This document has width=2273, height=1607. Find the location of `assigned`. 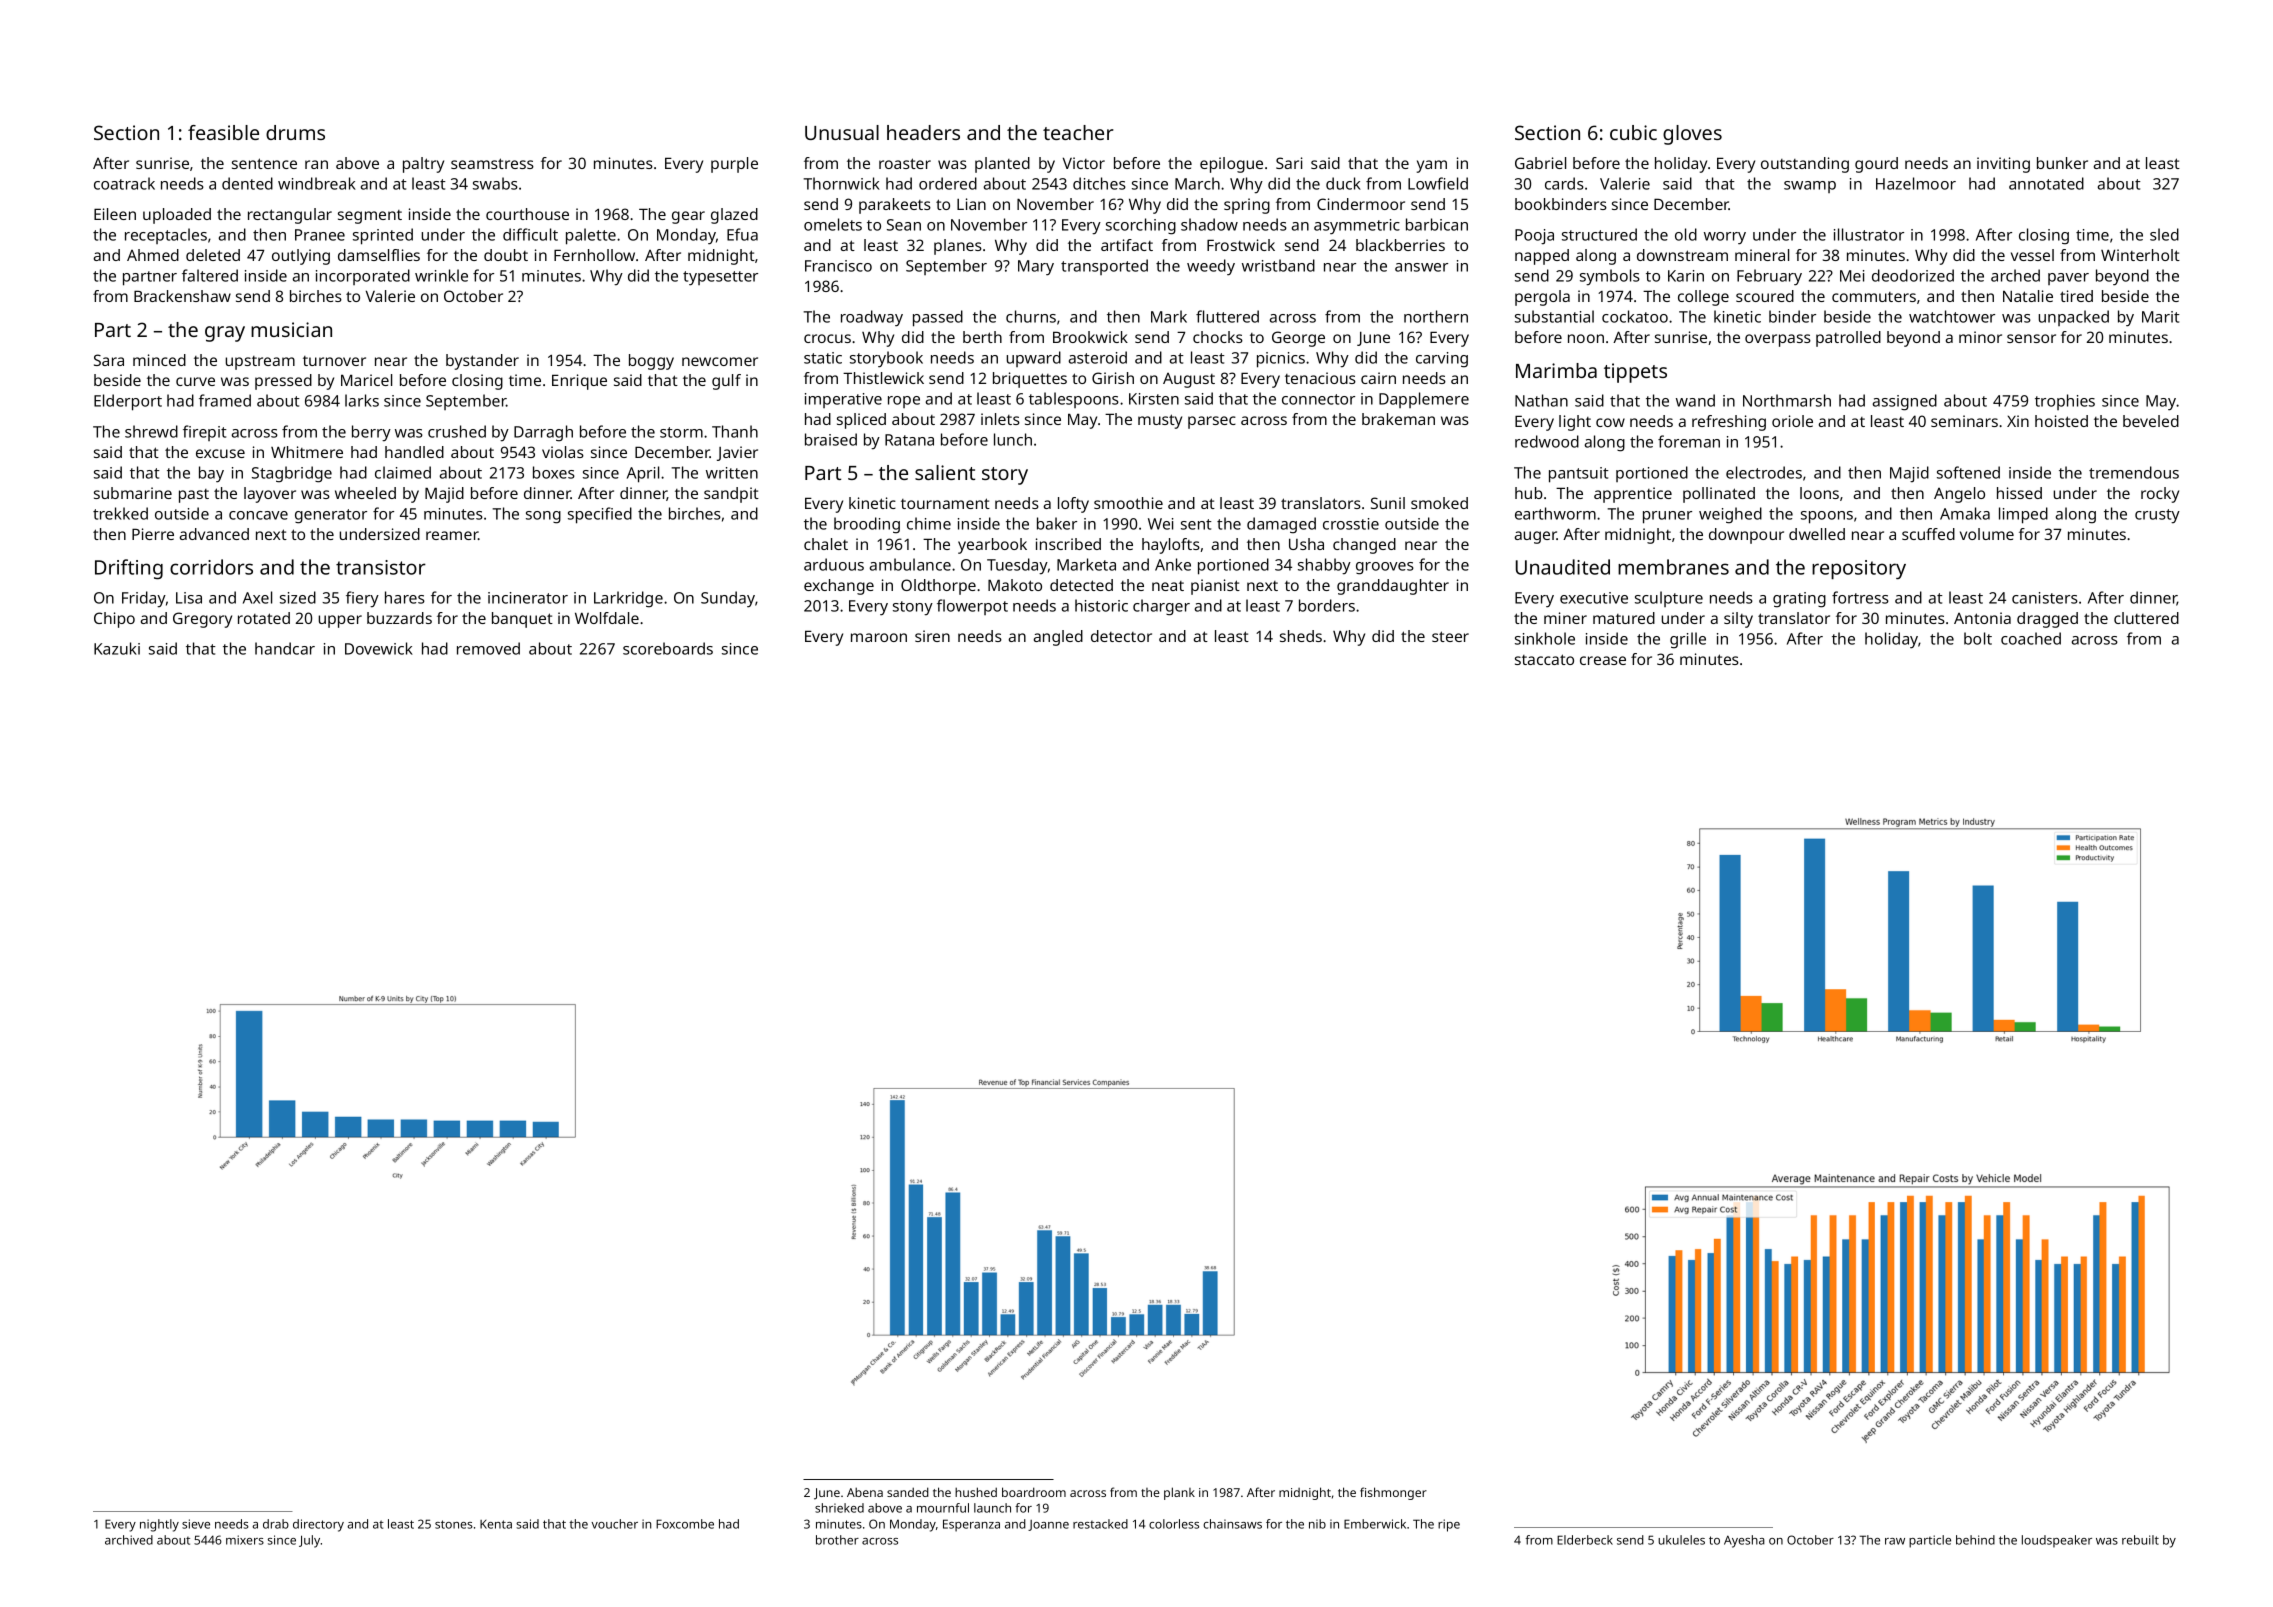

assigned is located at coordinates (1905, 402).
